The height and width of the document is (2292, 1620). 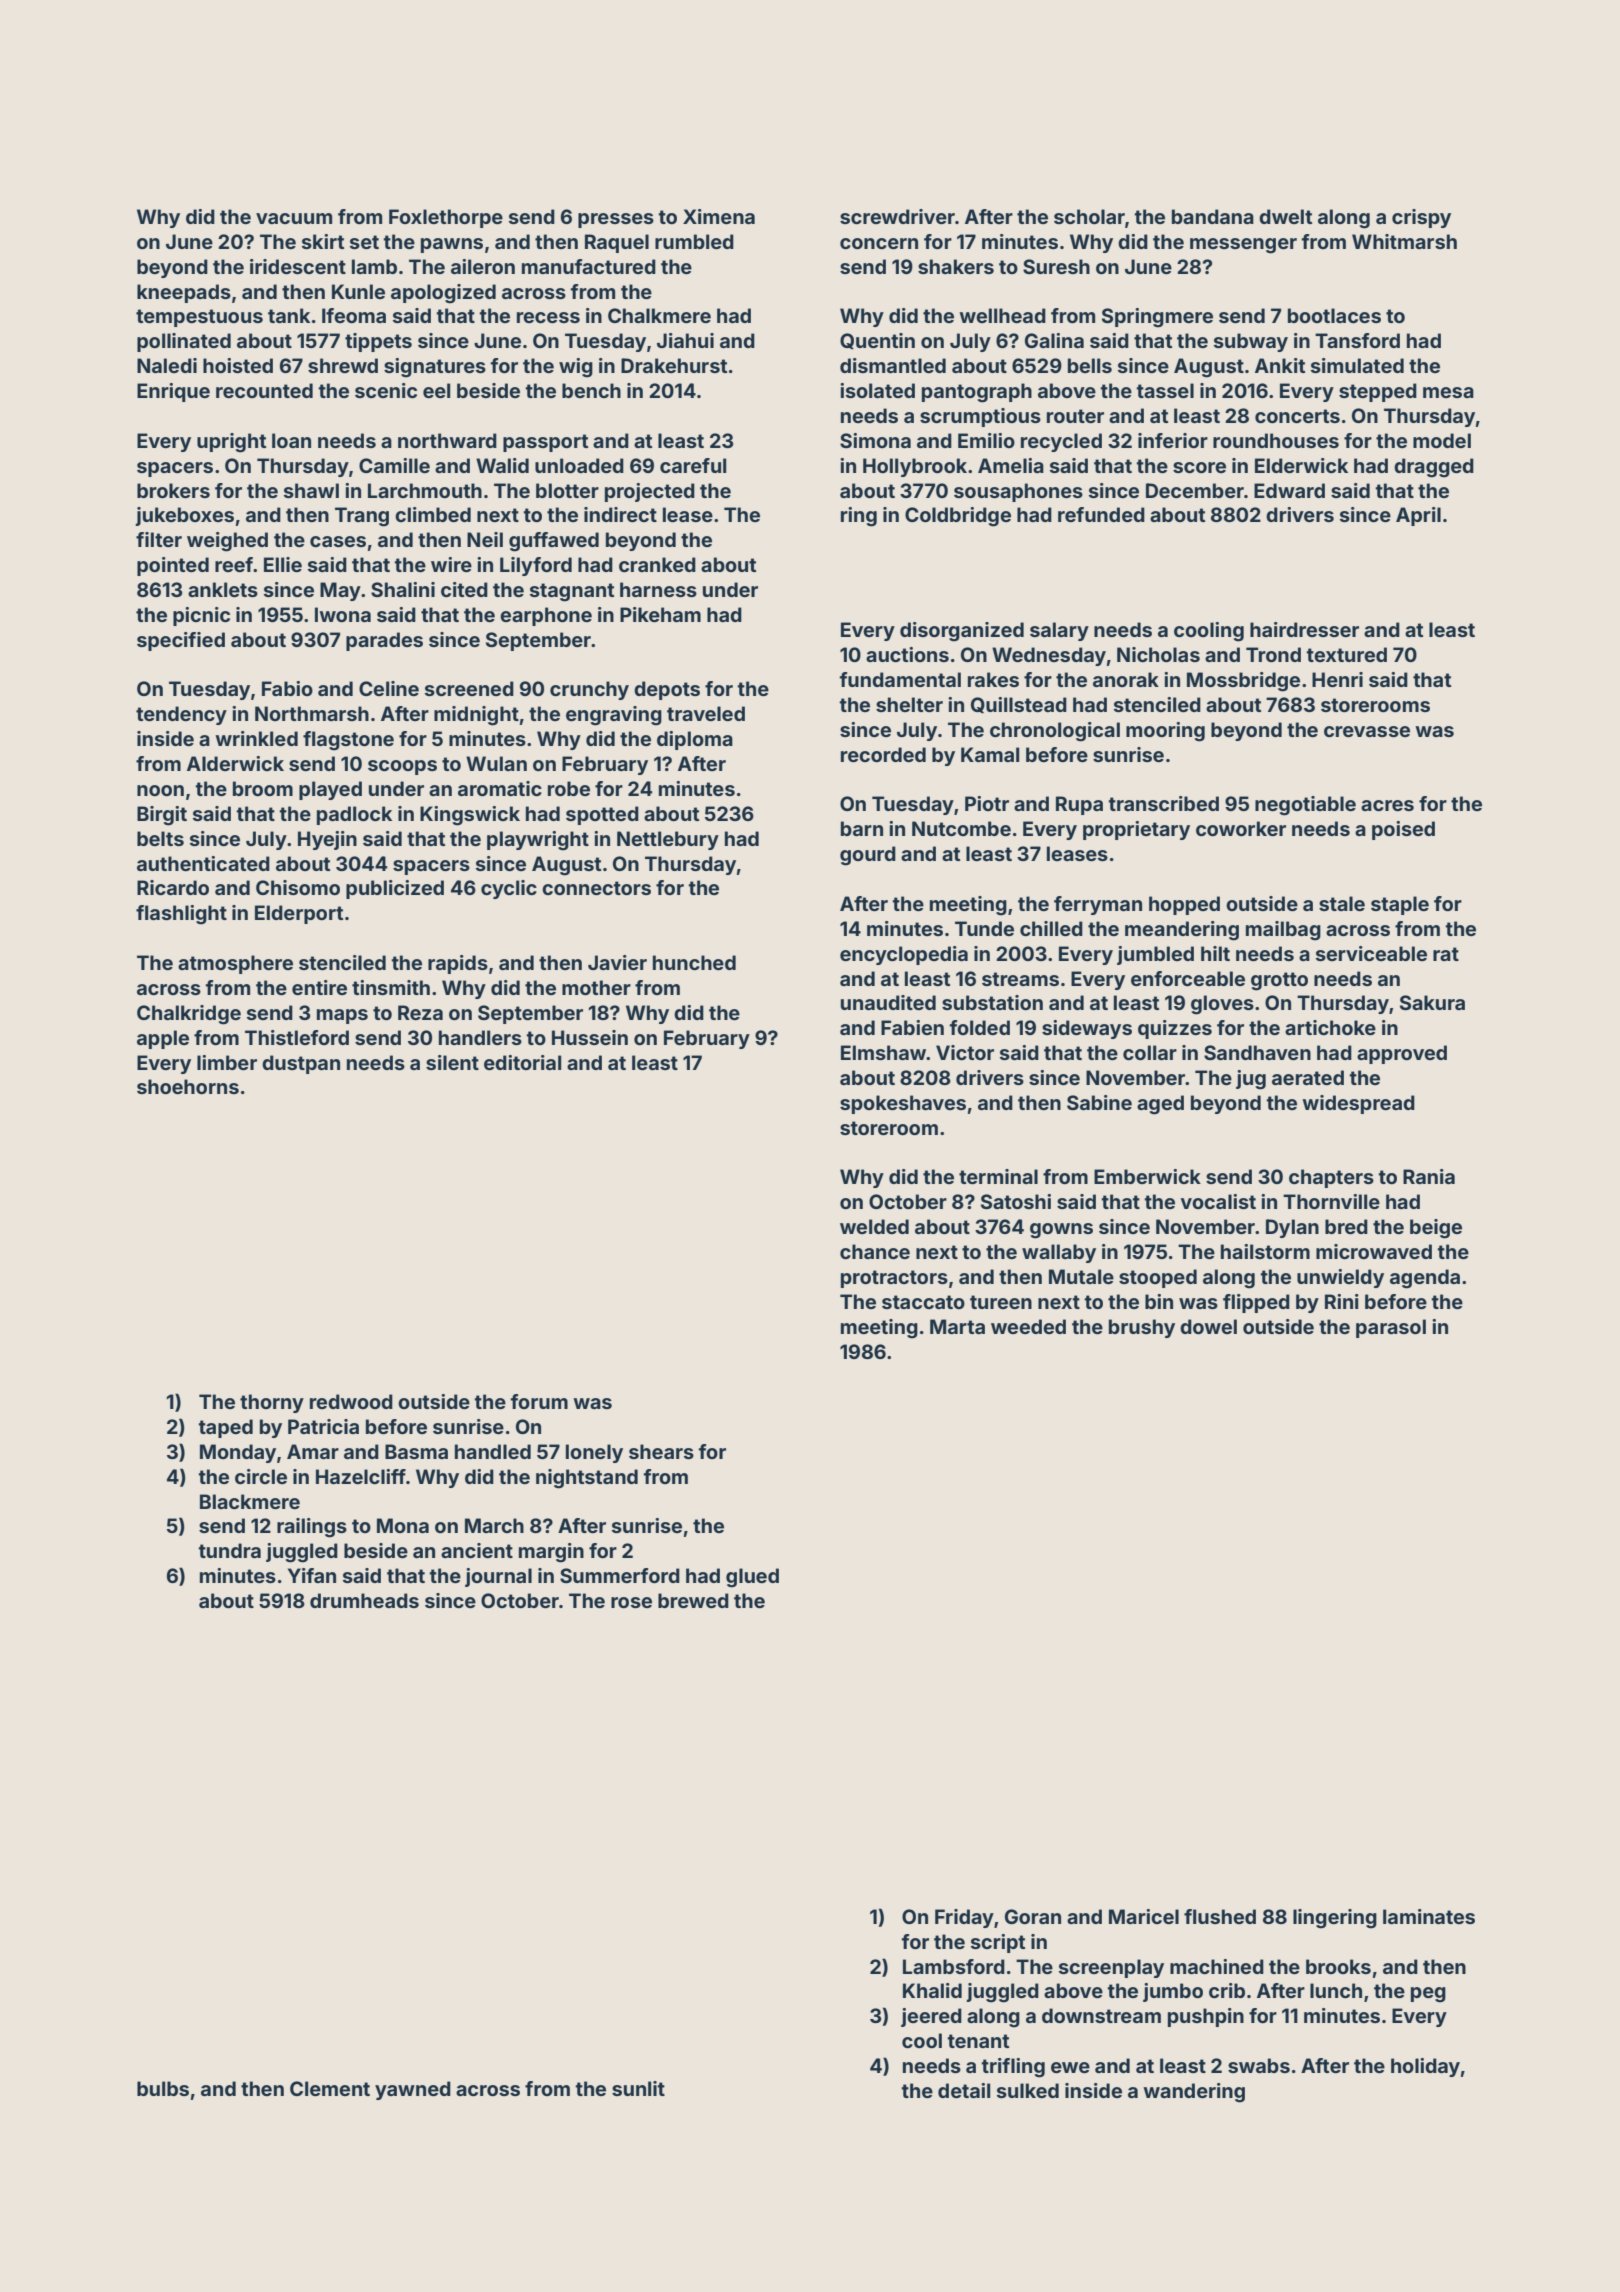 I want to click on approved, so click(x=1402, y=1054).
